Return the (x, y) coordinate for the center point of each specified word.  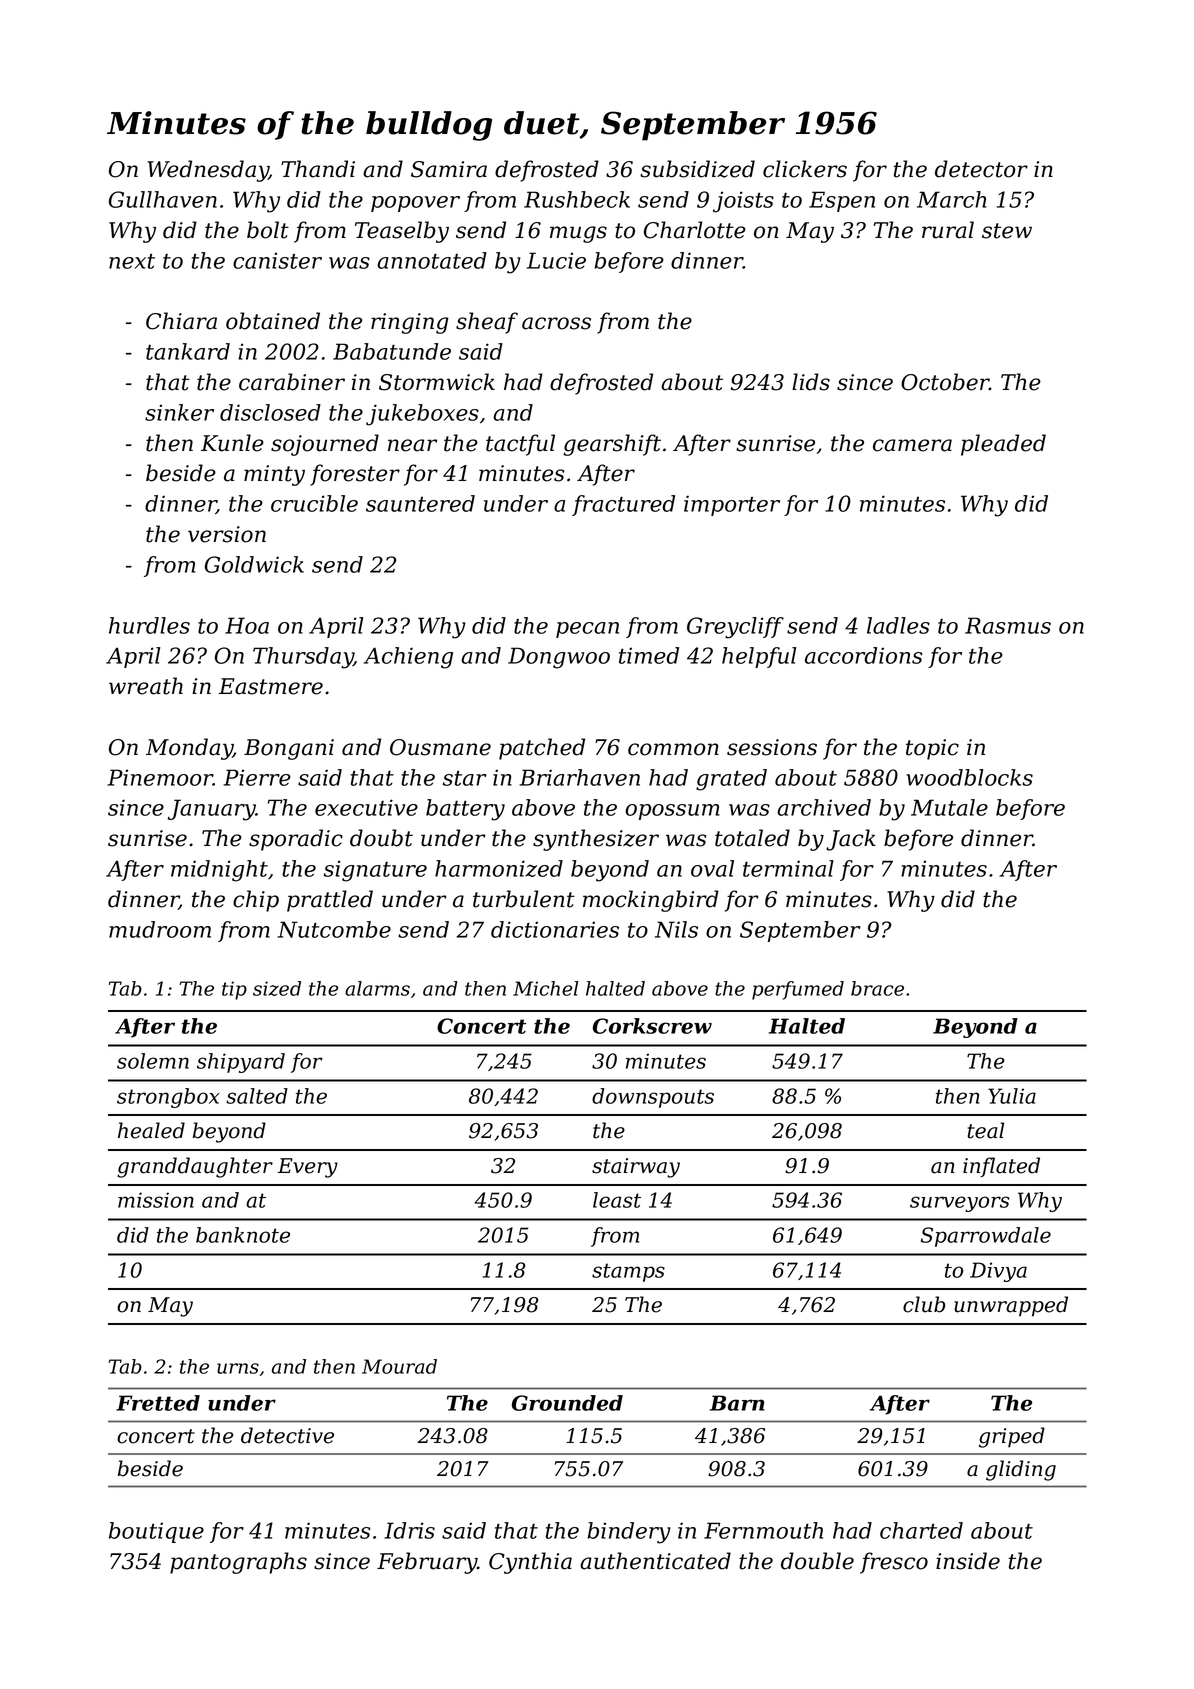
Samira (449, 169)
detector (981, 169)
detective (287, 1435)
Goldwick (254, 564)
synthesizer (596, 840)
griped (1012, 1437)
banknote (243, 1235)
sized (277, 988)
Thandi (318, 169)
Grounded (567, 1403)
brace (877, 988)
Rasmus (1008, 625)
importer (732, 505)
